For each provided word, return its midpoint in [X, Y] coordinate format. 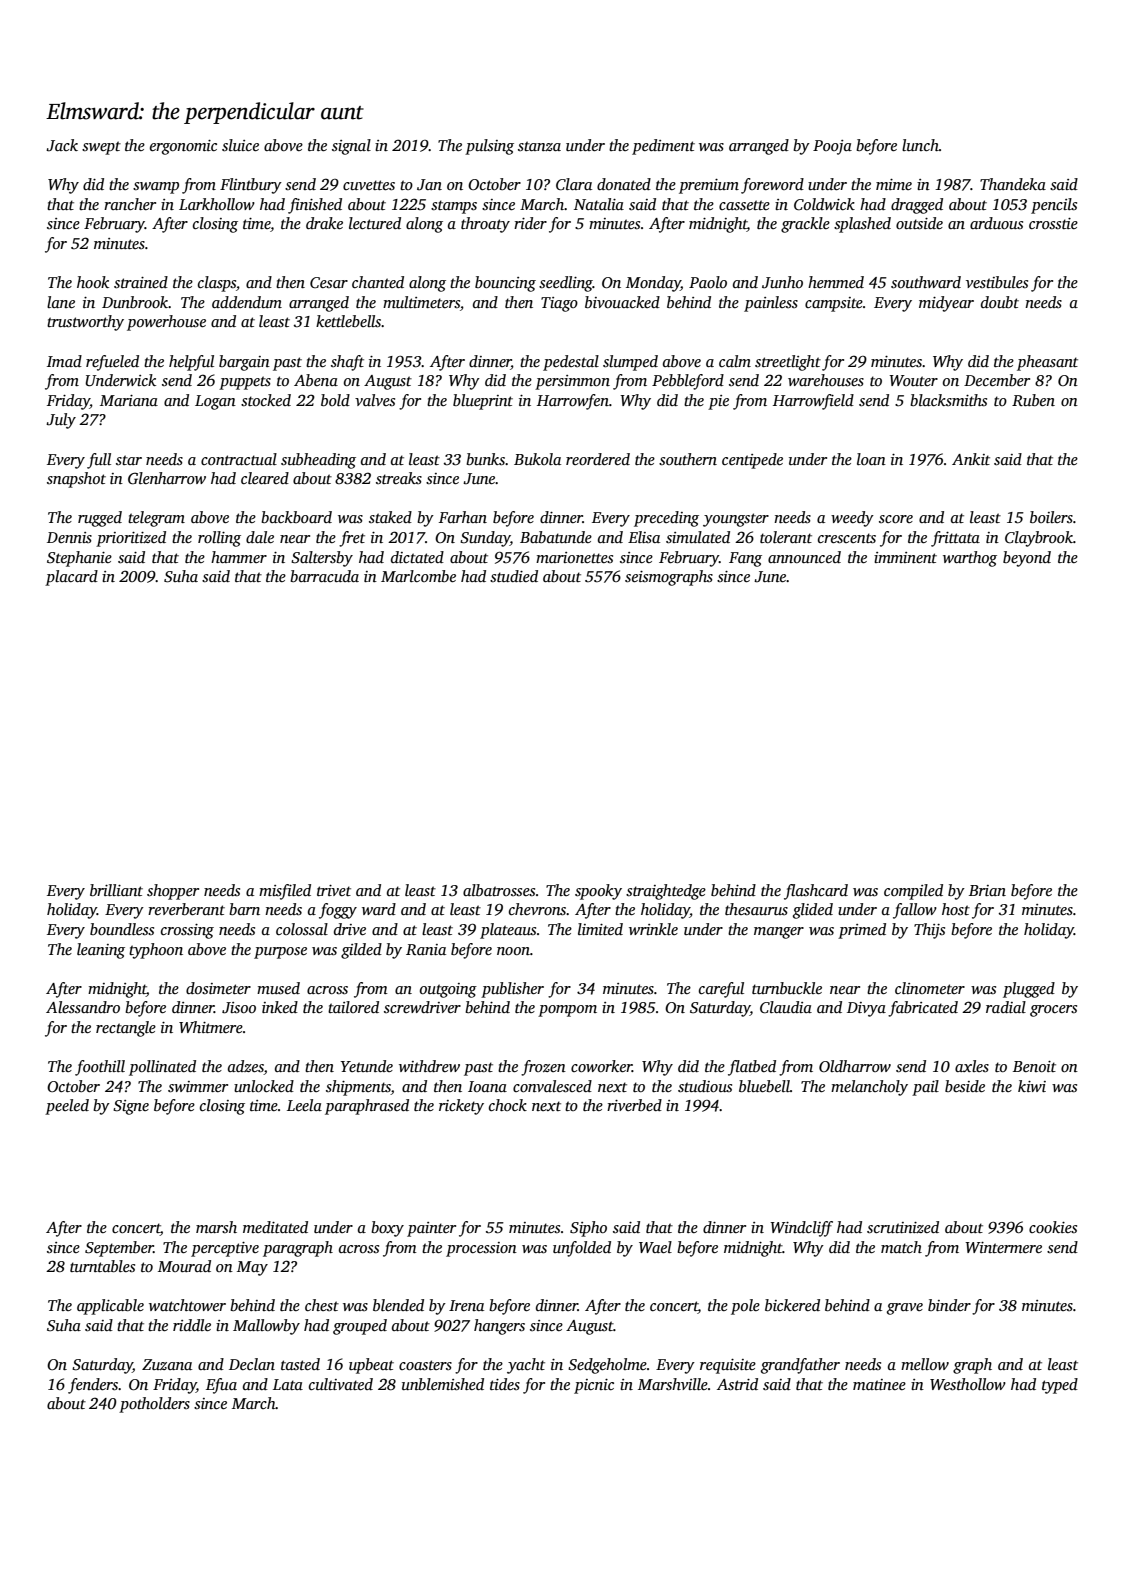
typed [1060, 1386]
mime [894, 184]
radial [1006, 1007]
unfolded [582, 1249]
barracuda [324, 576]
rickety [461, 1107]
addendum [247, 302]
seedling [566, 284]
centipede [752, 461]
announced [804, 557]
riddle [192, 1325]
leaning [101, 951]
